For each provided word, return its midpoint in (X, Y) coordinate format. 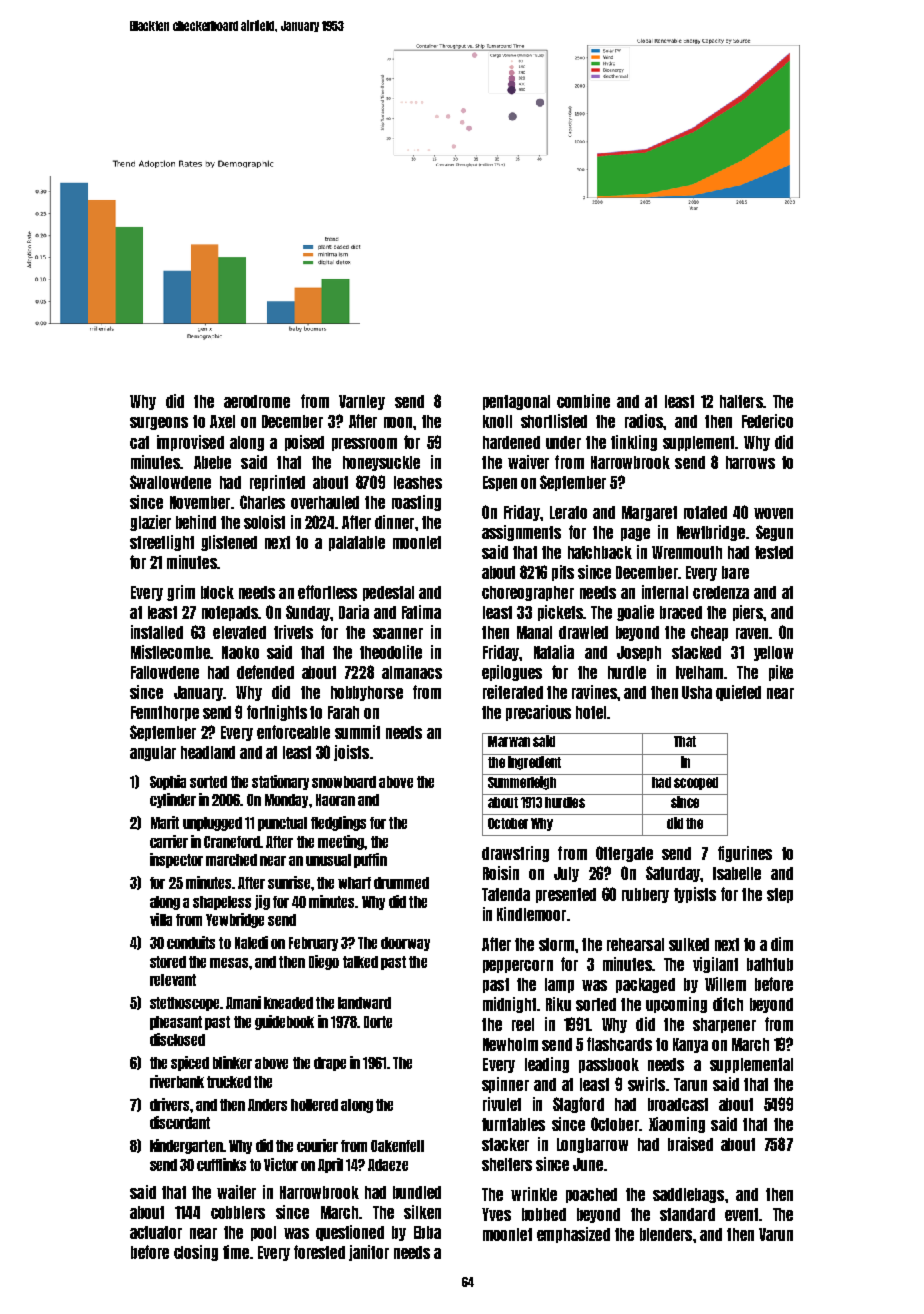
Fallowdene (165, 672)
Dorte (378, 1022)
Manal (534, 632)
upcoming (676, 1005)
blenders (666, 1234)
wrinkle (534, 1194)
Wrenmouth (687, 552)
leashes (418, 482)
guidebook (284, 1022)
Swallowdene (170, 482)
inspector (176, 860)
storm (556, 944)
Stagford (578, 1105)
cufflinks (221, 1164)
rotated (705, 512)
